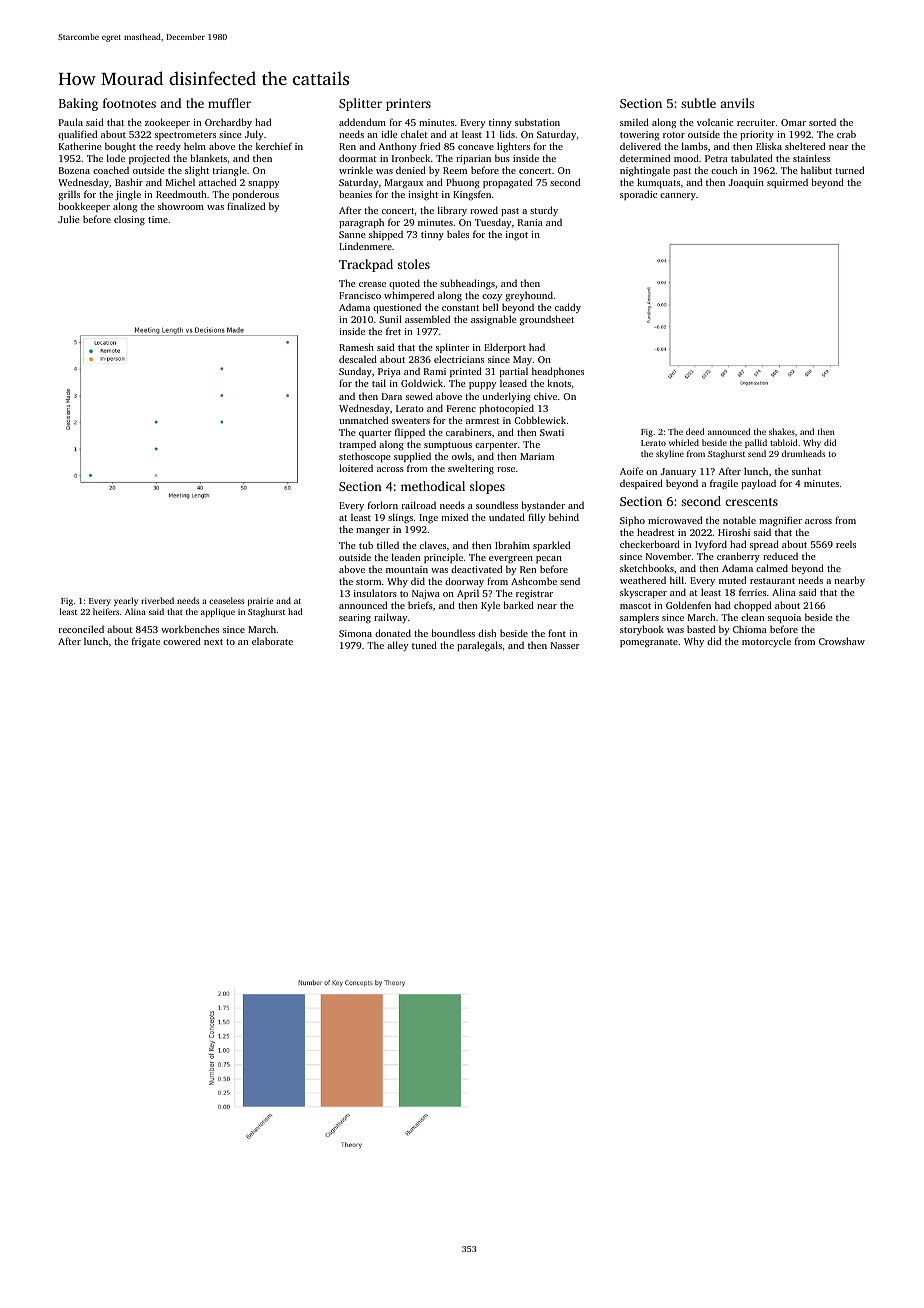 This screenshot has height=1308, width=924. I want to click on Francisco, so click(360, 295).
